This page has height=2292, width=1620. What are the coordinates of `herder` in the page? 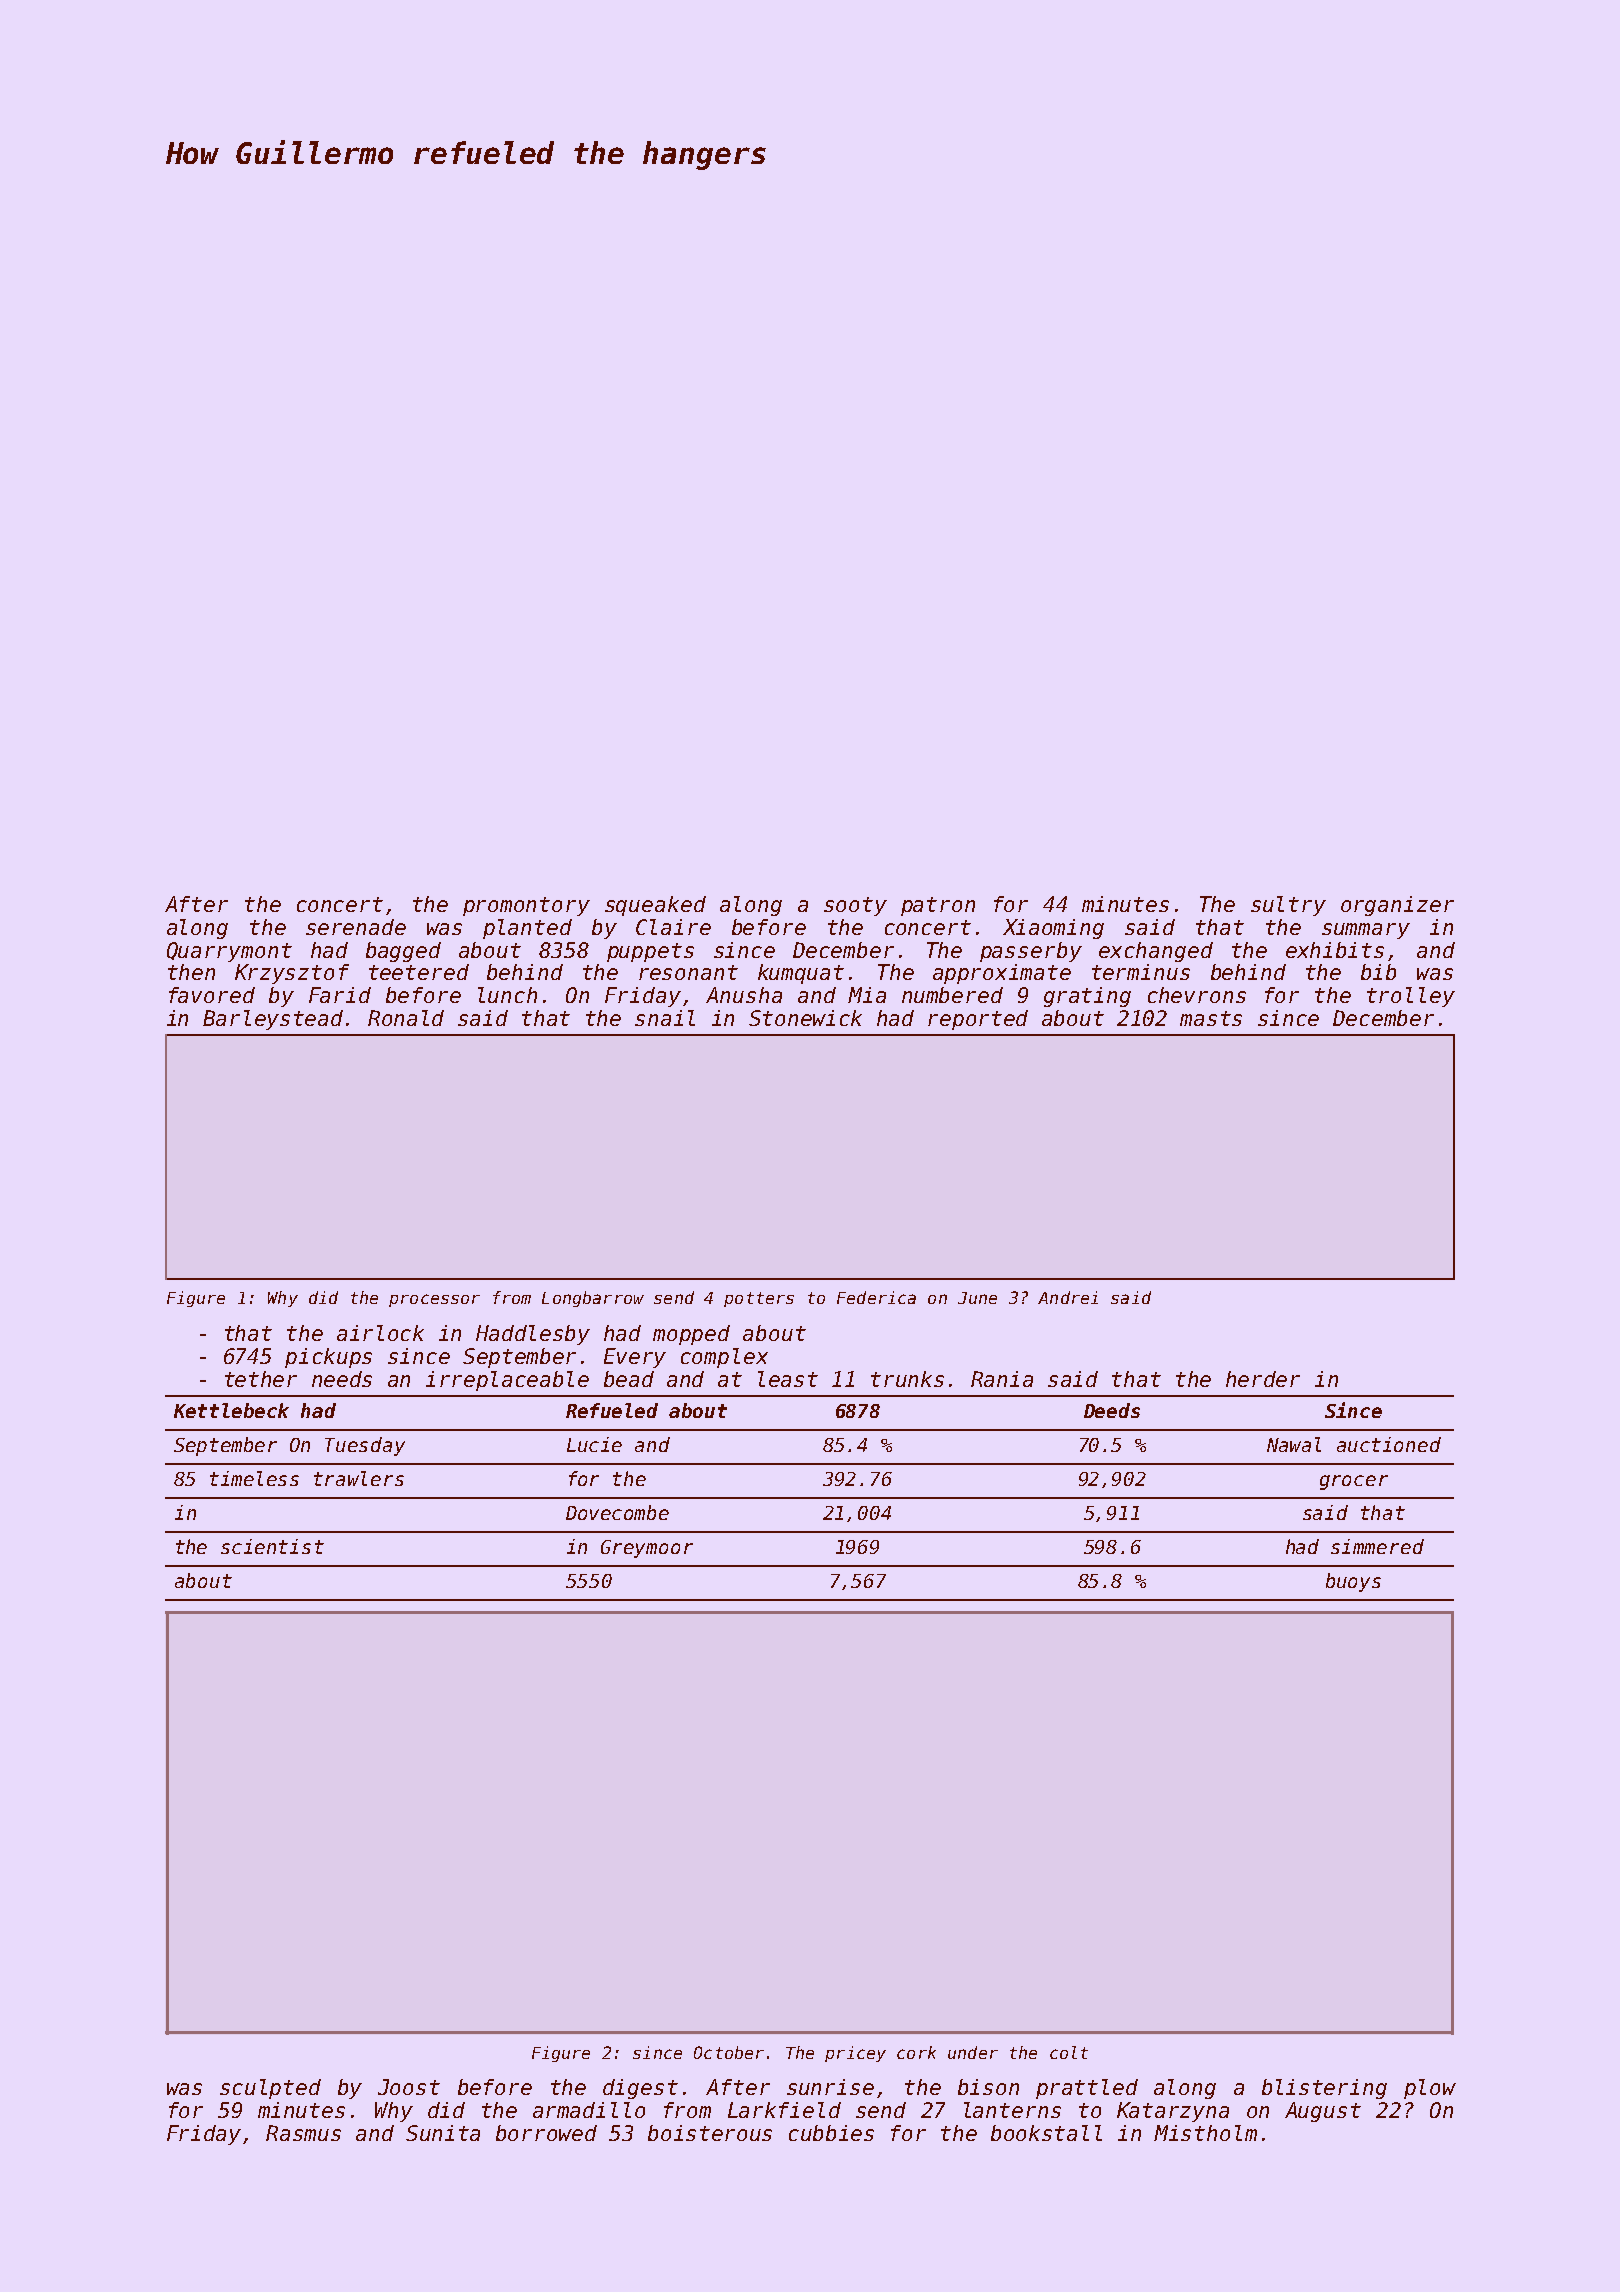 It's located at (1263, 1379).
